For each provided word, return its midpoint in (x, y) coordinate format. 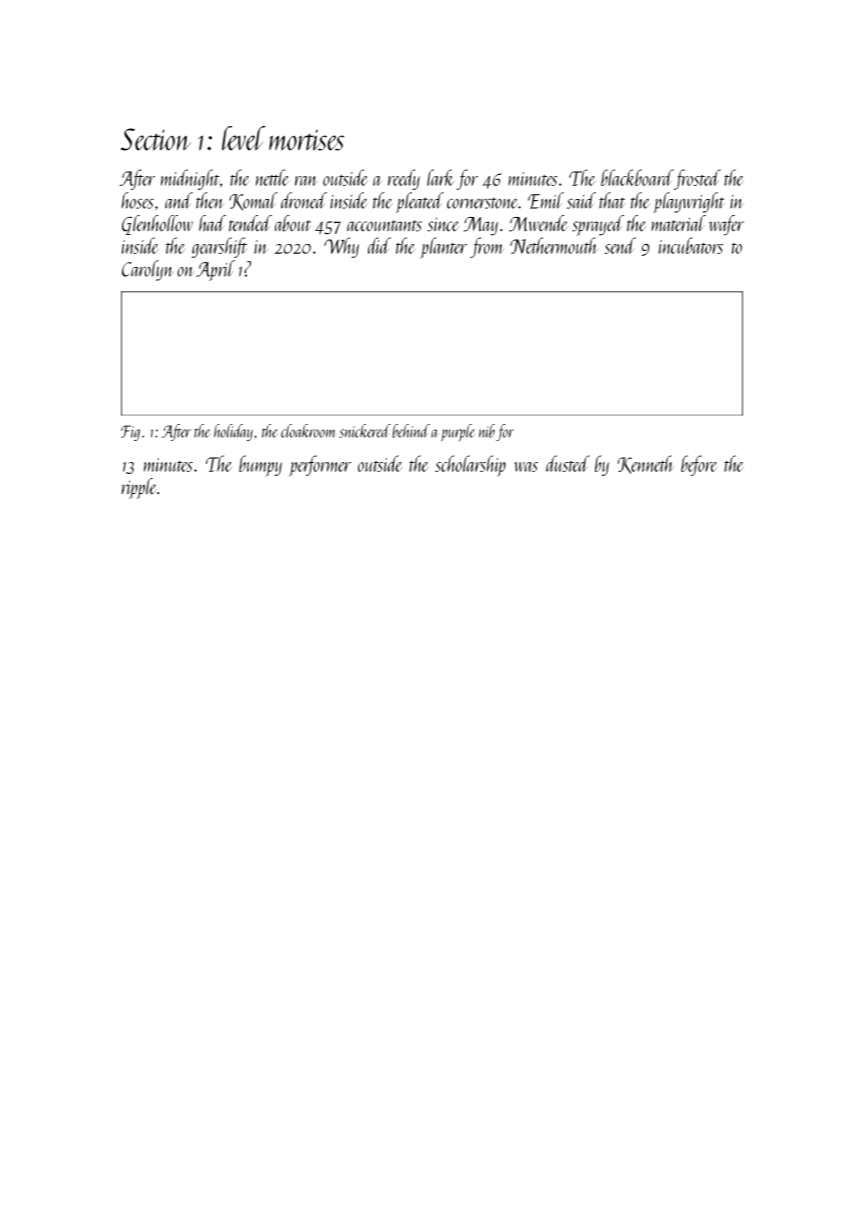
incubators (691, 245)
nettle (272, 177)
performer (320, 465)
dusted (568, 463)
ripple (139, 488)
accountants (384, 226)
